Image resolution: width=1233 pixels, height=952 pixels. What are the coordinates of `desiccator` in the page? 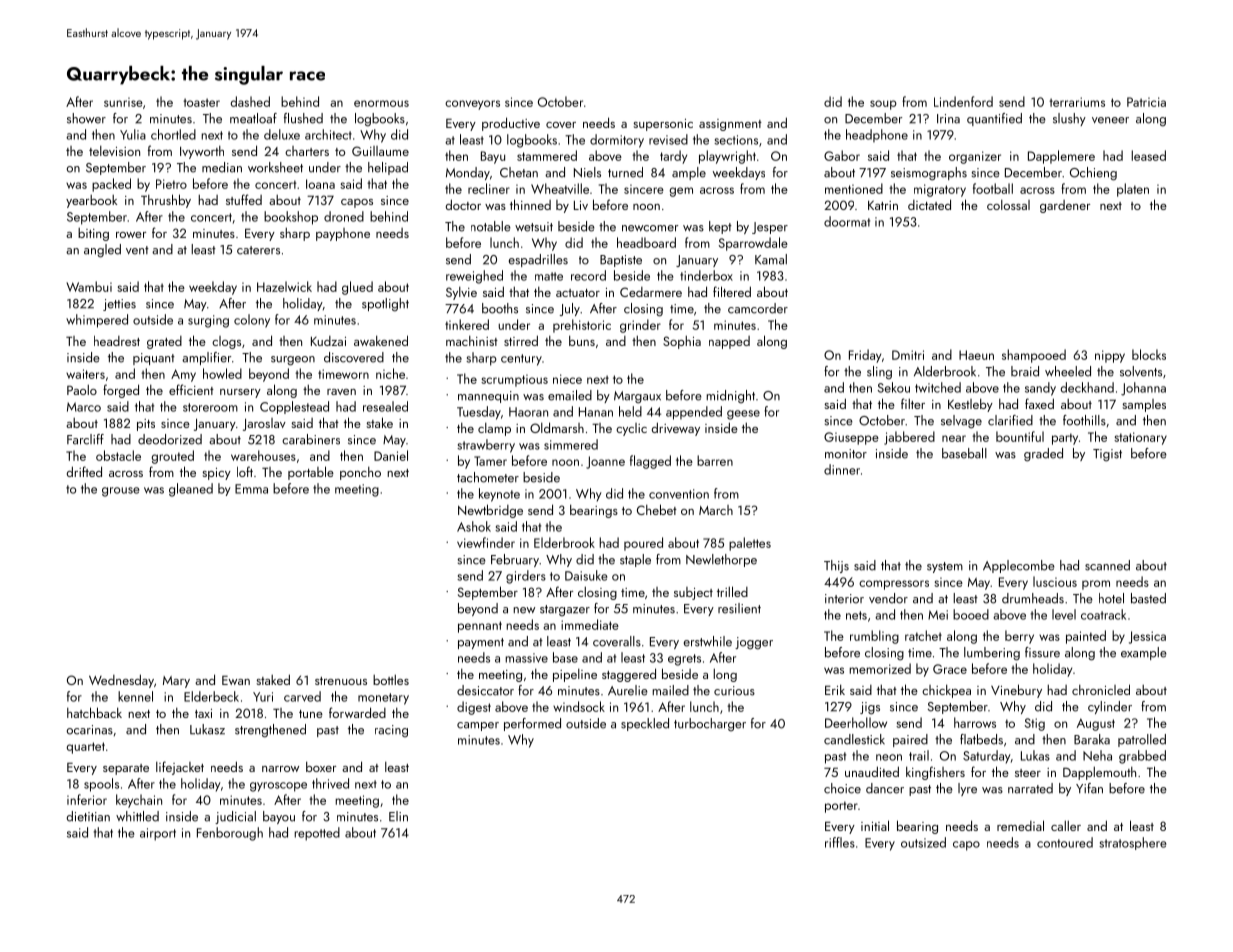 It's located at (485, 690).
